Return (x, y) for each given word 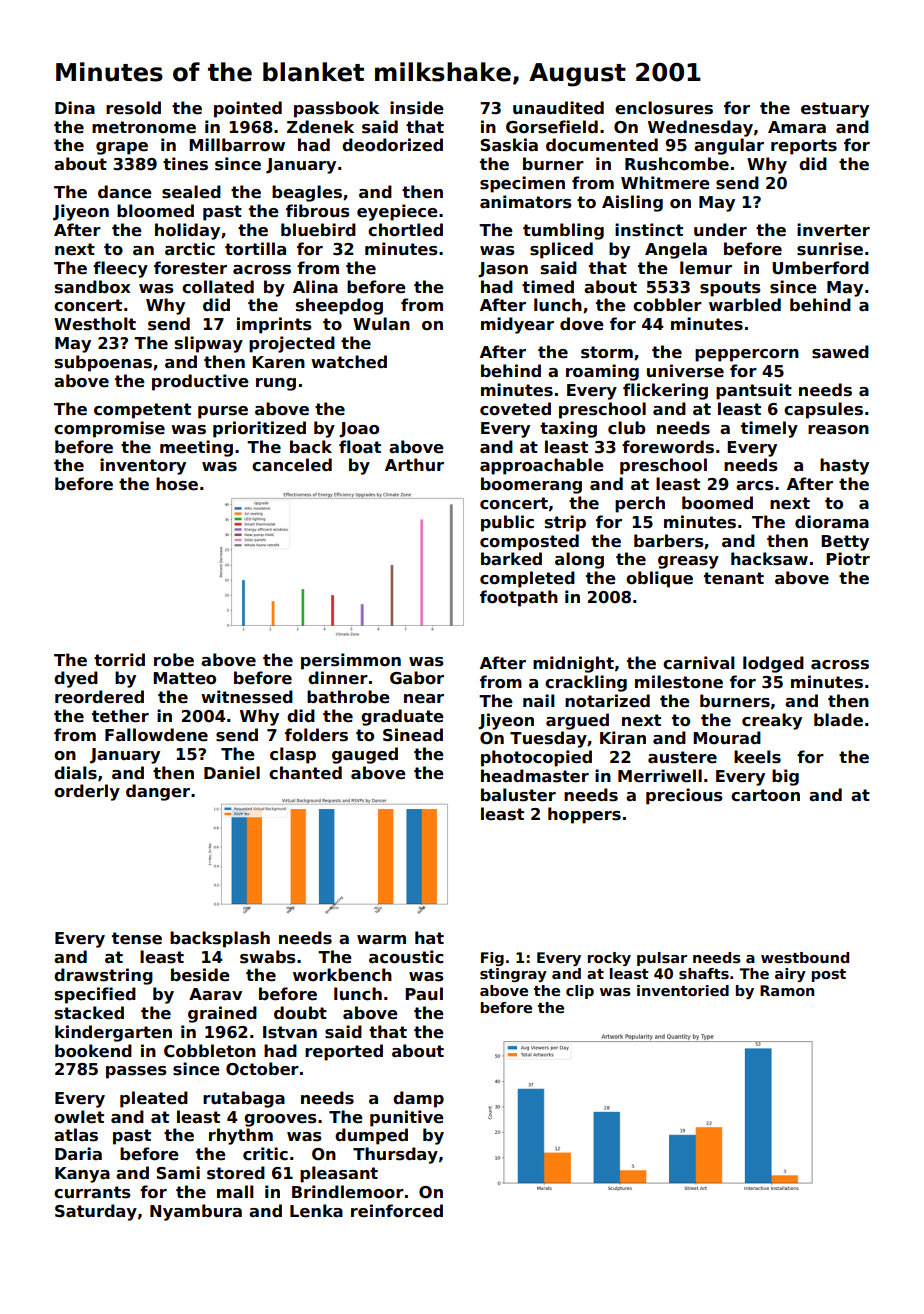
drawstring (103, 976)
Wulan (381, 323)
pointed (248, 109)
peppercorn (747, 355)
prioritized (259, 429)
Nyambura (196, 1212)
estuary (835, 110)
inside (417, 108)
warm (381, 940)
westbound (805, 957)
